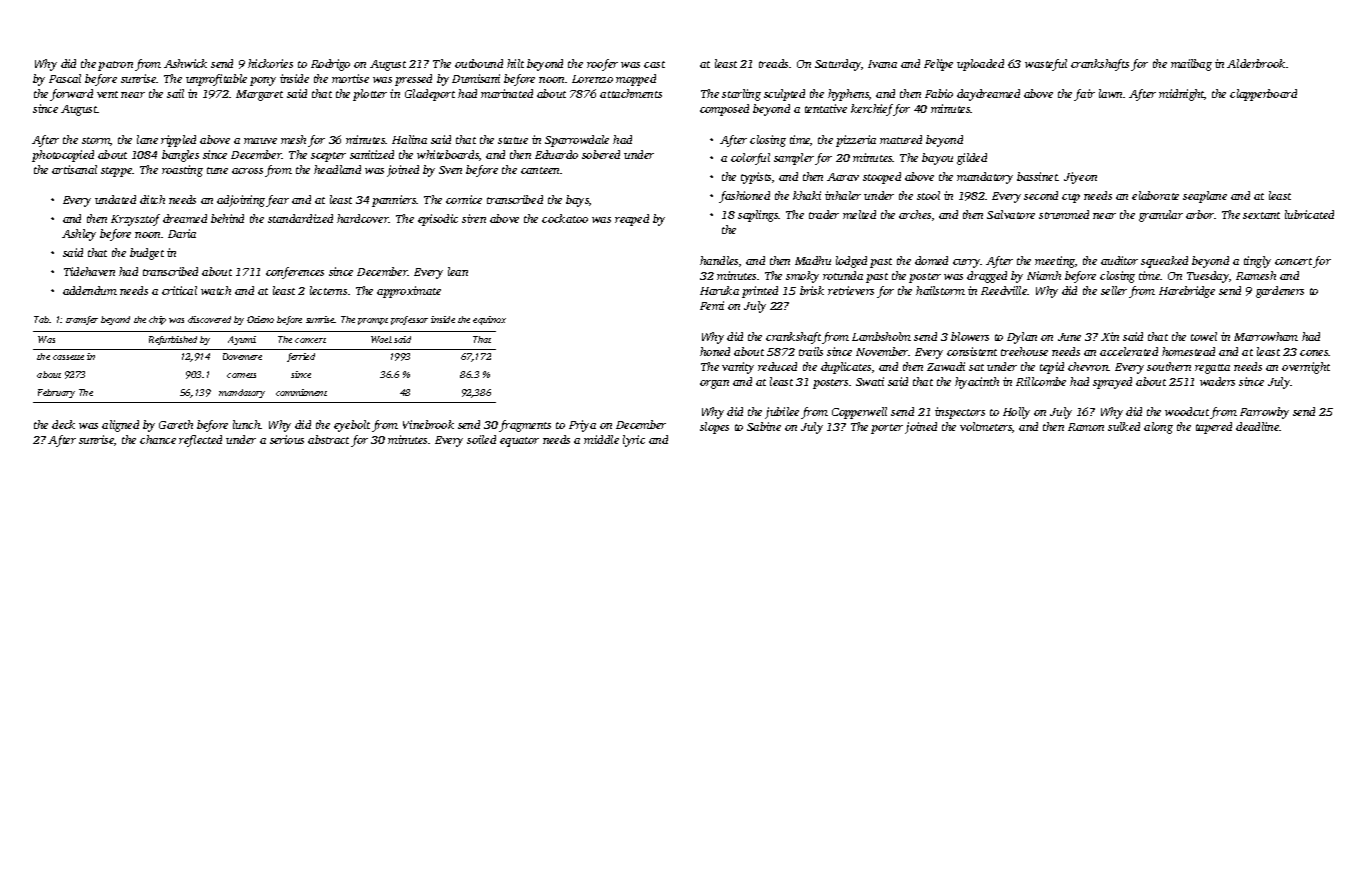 This document has height=887, width=1372. Describe the element at coordinates (152, 199) in the document. I see `ditch` at that location.
